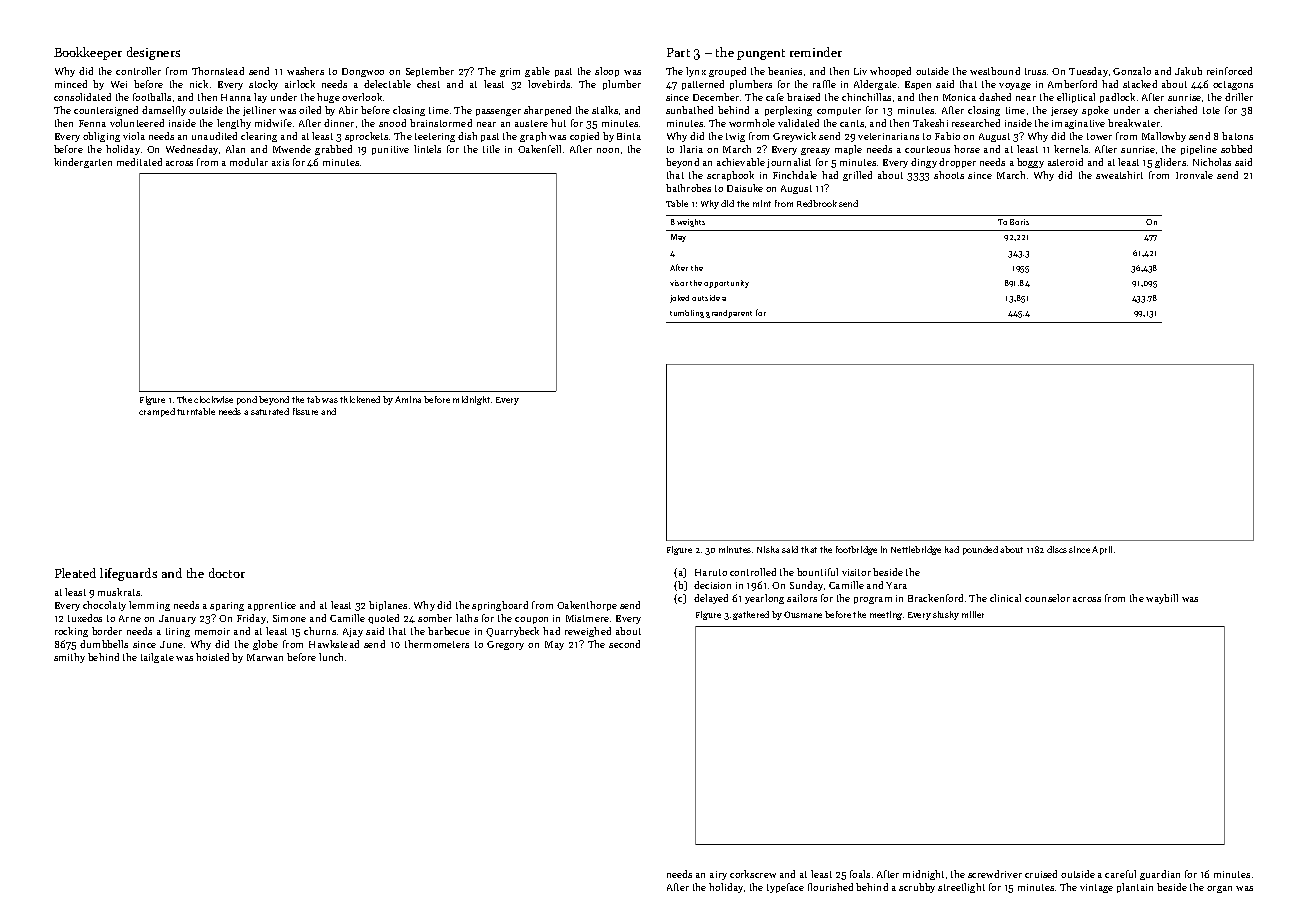 The width and height of the screenshot is (1308, 924). What do you see at coordinates (491, 149) in the screenshot?
I see `title` at bounding box center [491, 149].
